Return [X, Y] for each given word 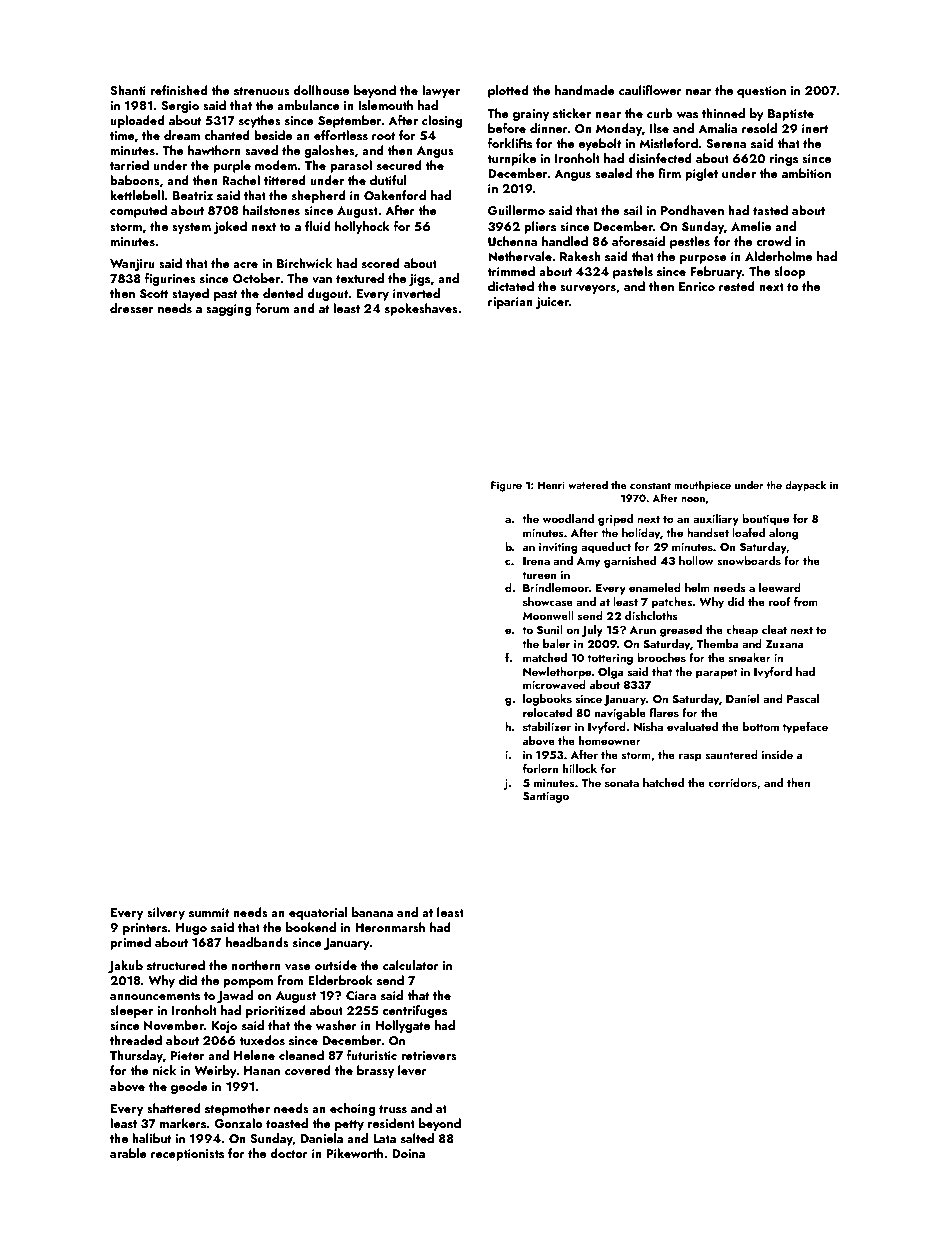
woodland [568, 518]
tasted [770, 210]
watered [588, 485]
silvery [166, 913]
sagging [229, 310]
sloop [790, 272]
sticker [572, 113]
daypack [805, 486]
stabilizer [547, 726]
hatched [663, 782]
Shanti [128, 90]
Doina [408, 1153]
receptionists [187, 1155]
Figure [506, 486]
